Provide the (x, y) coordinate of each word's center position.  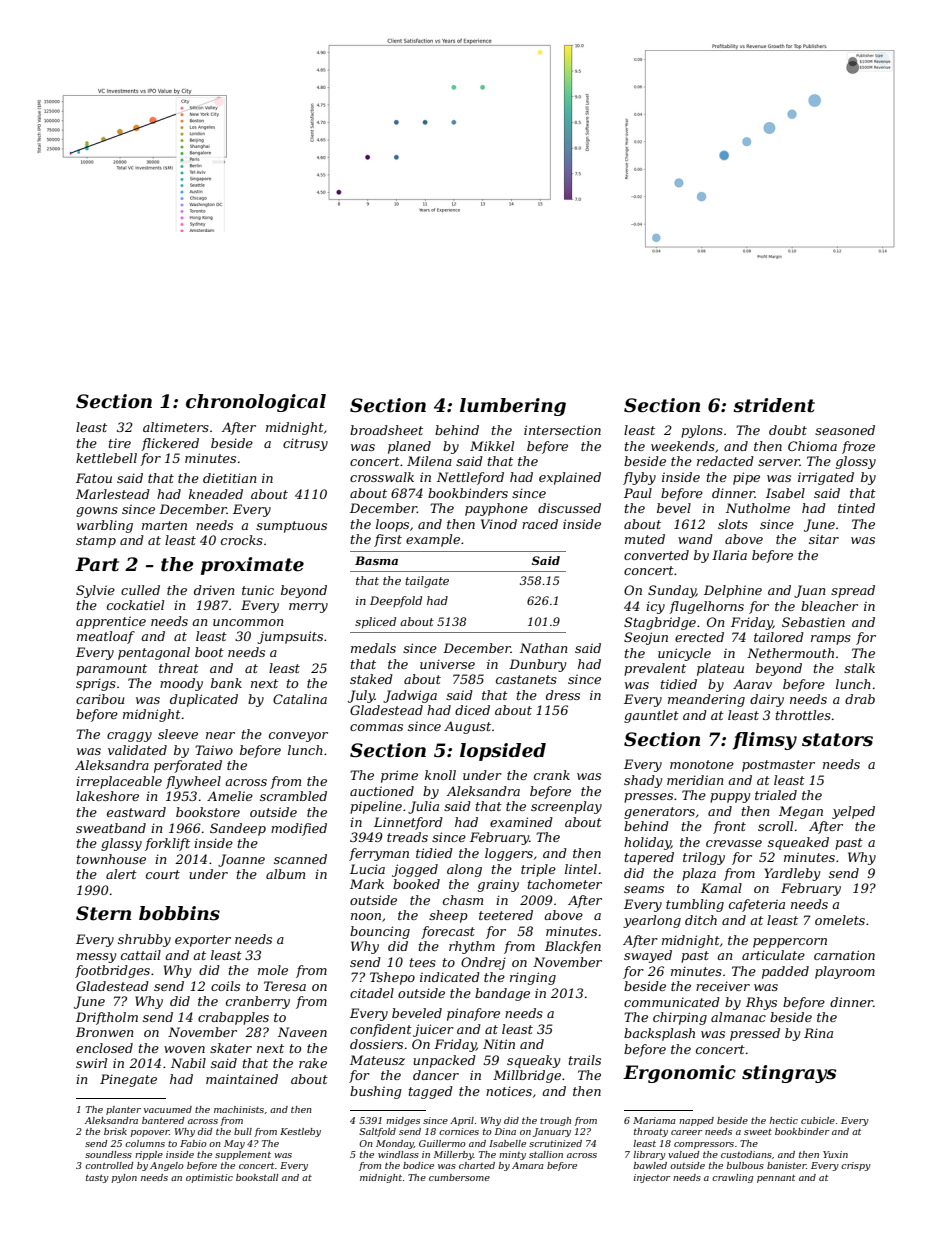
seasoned (845, 430)
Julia (423, 807)
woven (184, 1049)
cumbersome (459, 1177)
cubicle (818, 1120)
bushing (376, 1092)
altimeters (176, 427)
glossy (856, 462)
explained (570, 478)
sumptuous (291, 527)
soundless (108, 1154)
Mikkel (492, 446)
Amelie (230, 796)
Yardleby (793, 874)
